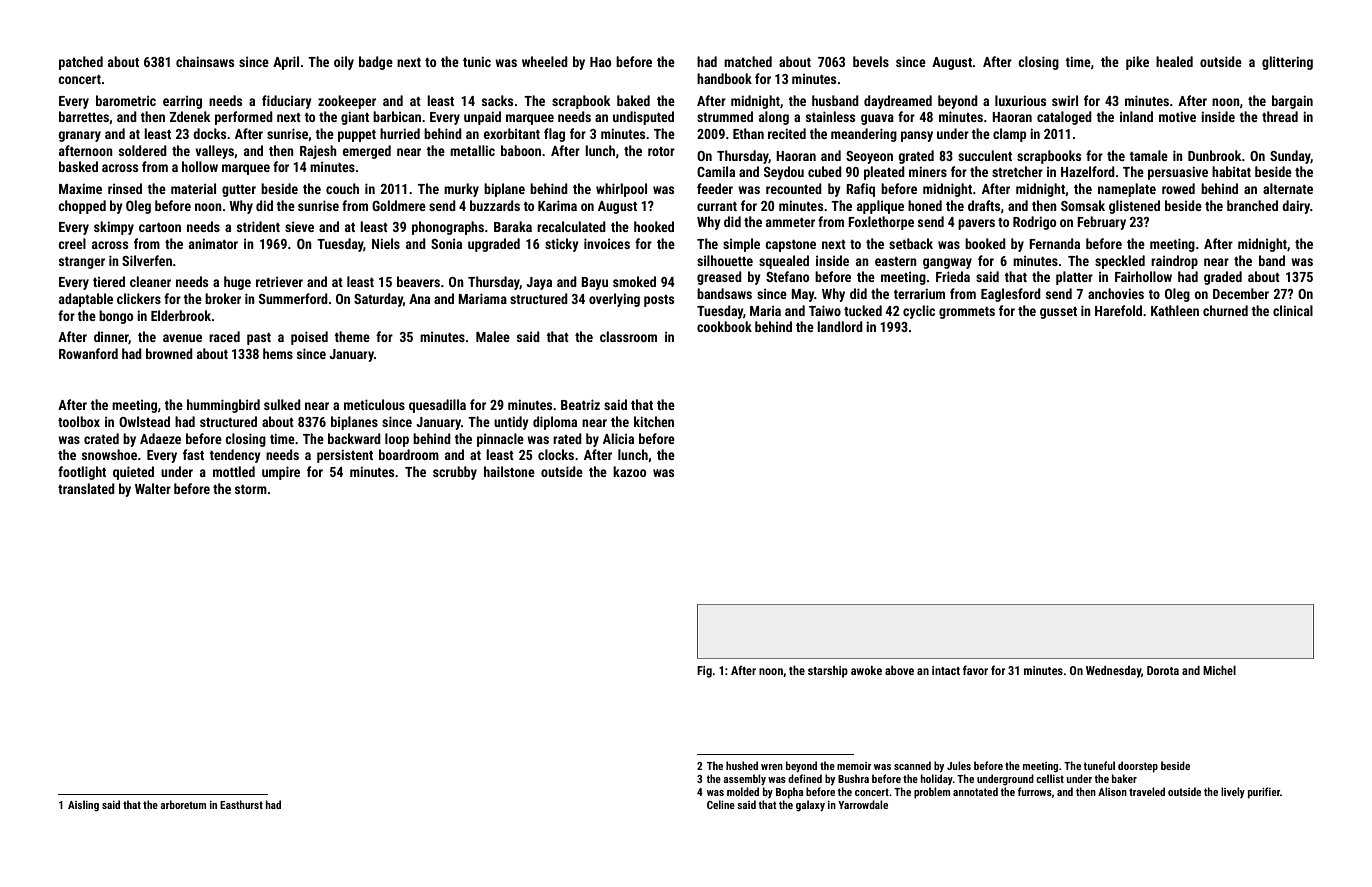 The image size is (1372, 887). I want to click on browned, so click(169, 353).
